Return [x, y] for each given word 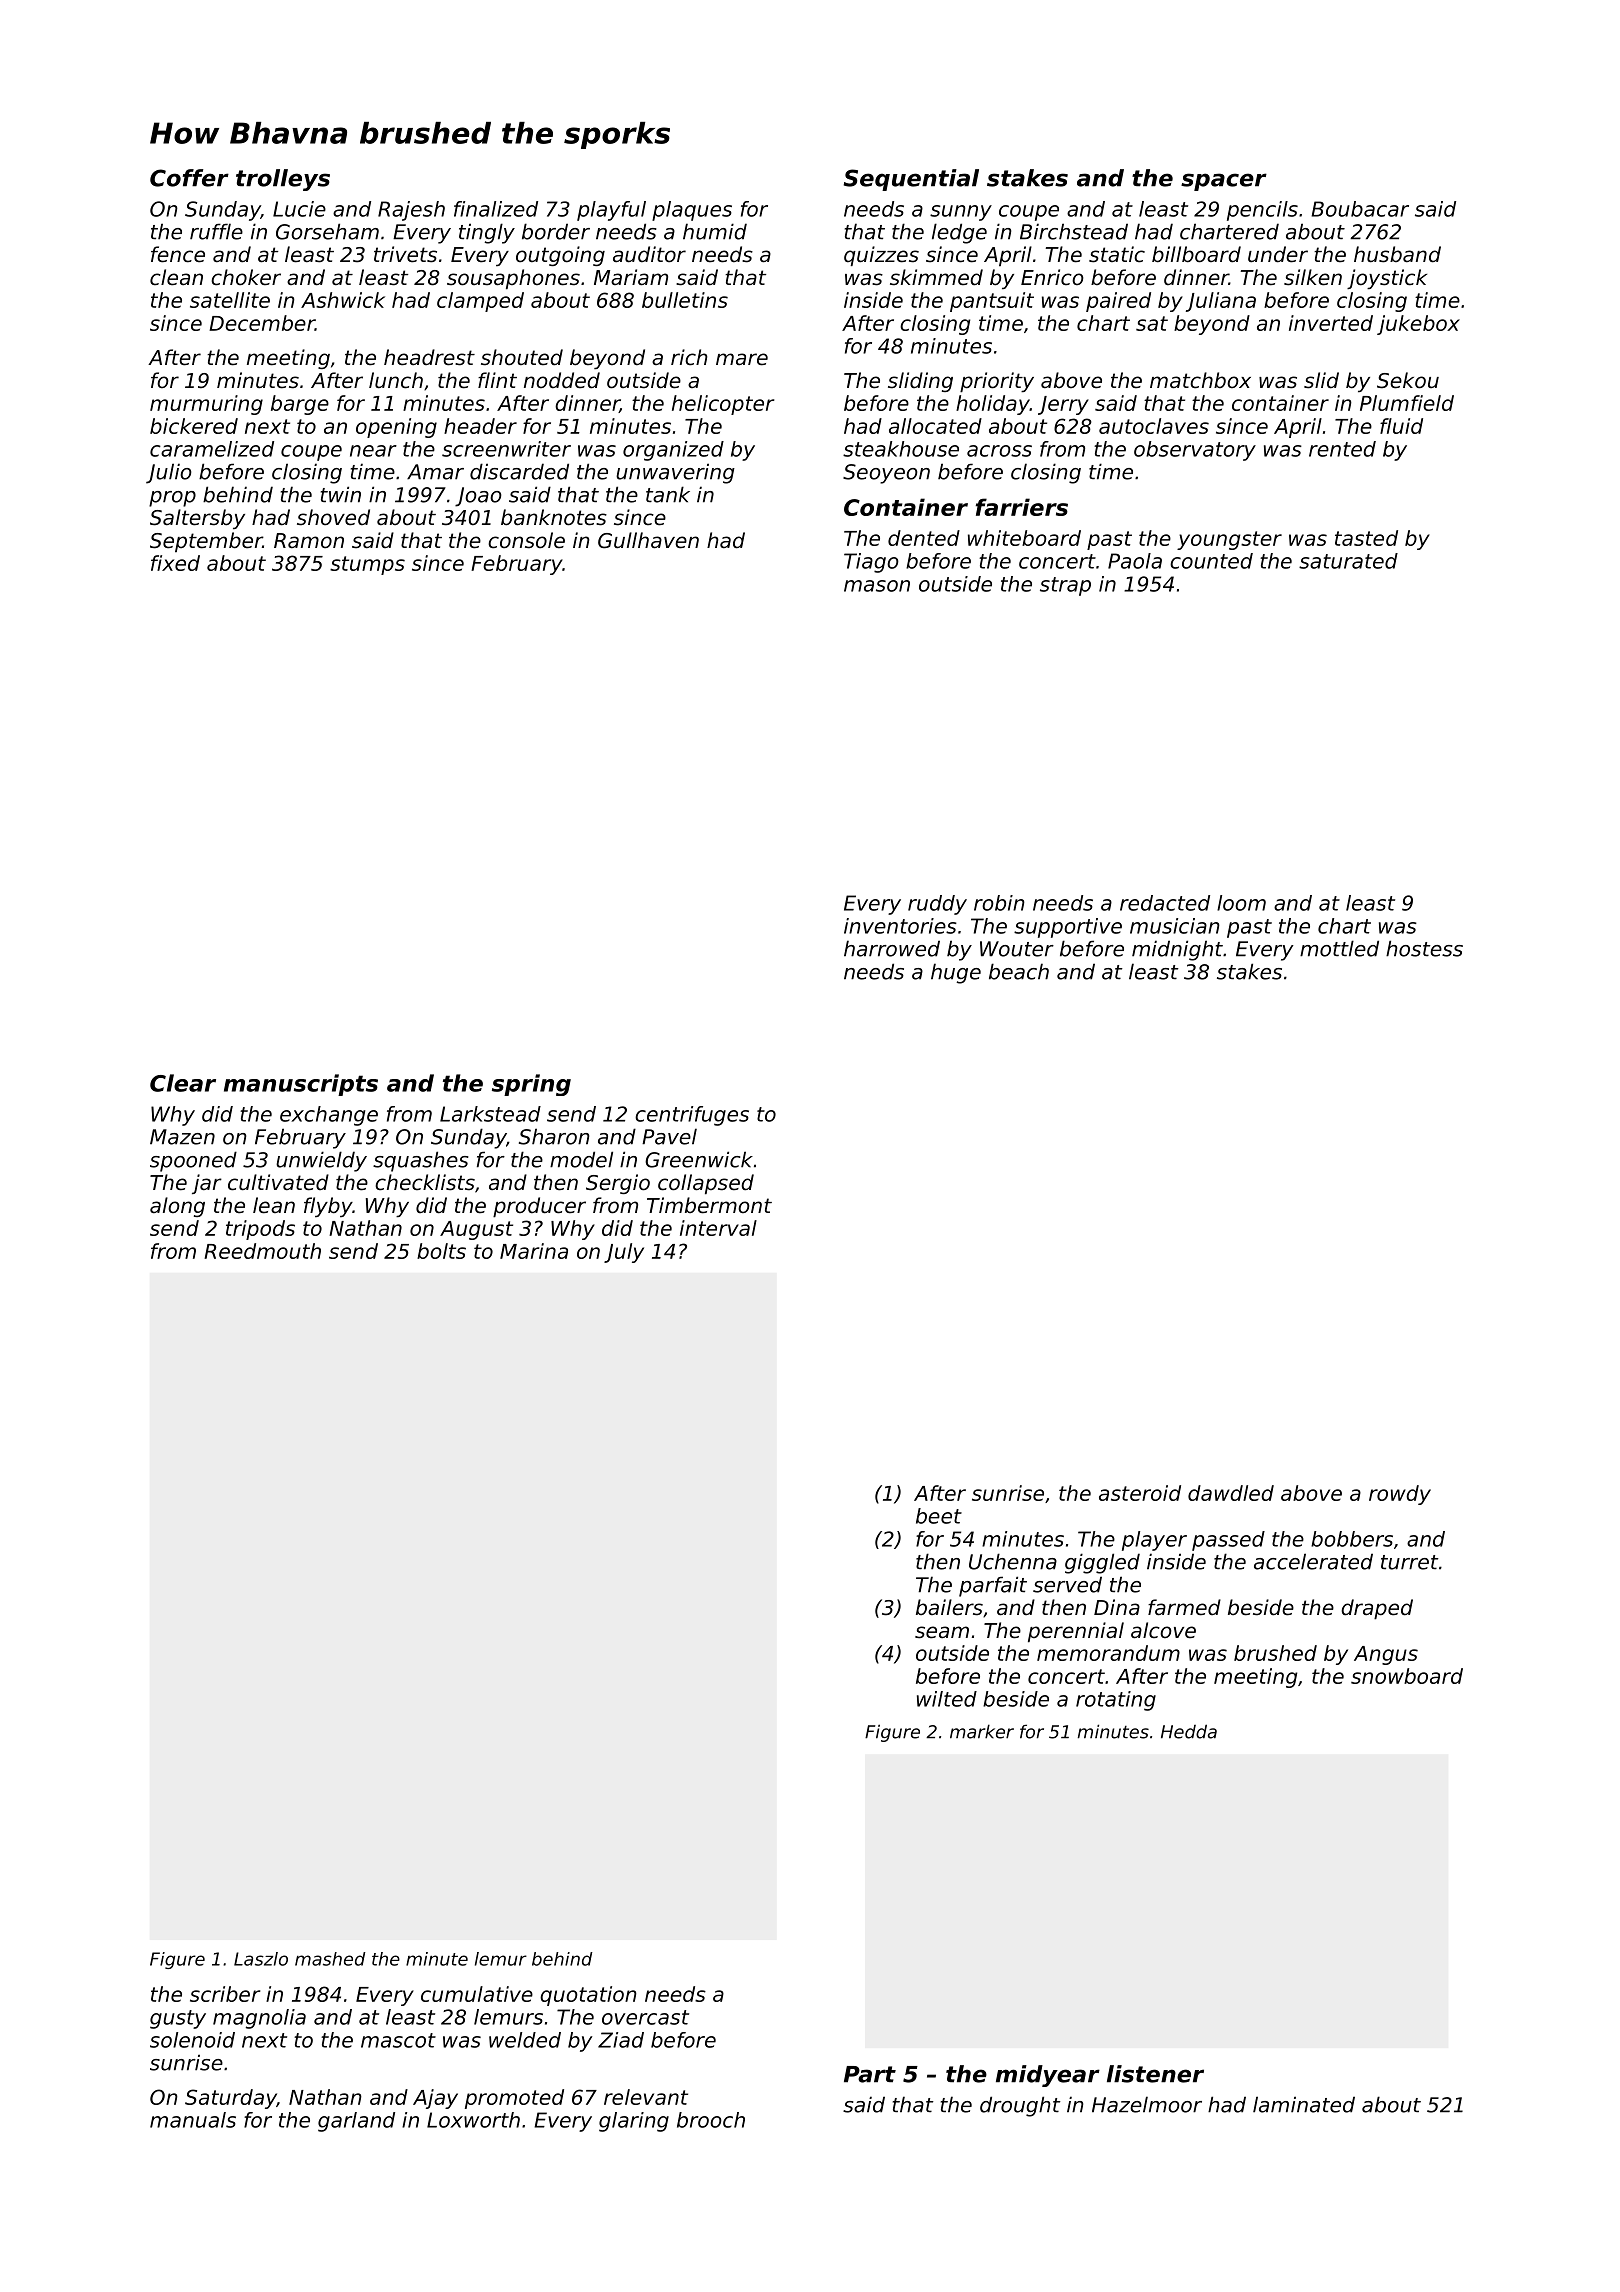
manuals [193, 2120]
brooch [711, 2120]
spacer [1224, 182]
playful [611, 211]
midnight [1177, 950]
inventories [900, 926]
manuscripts [301, 1085]
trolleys [283, 180]
